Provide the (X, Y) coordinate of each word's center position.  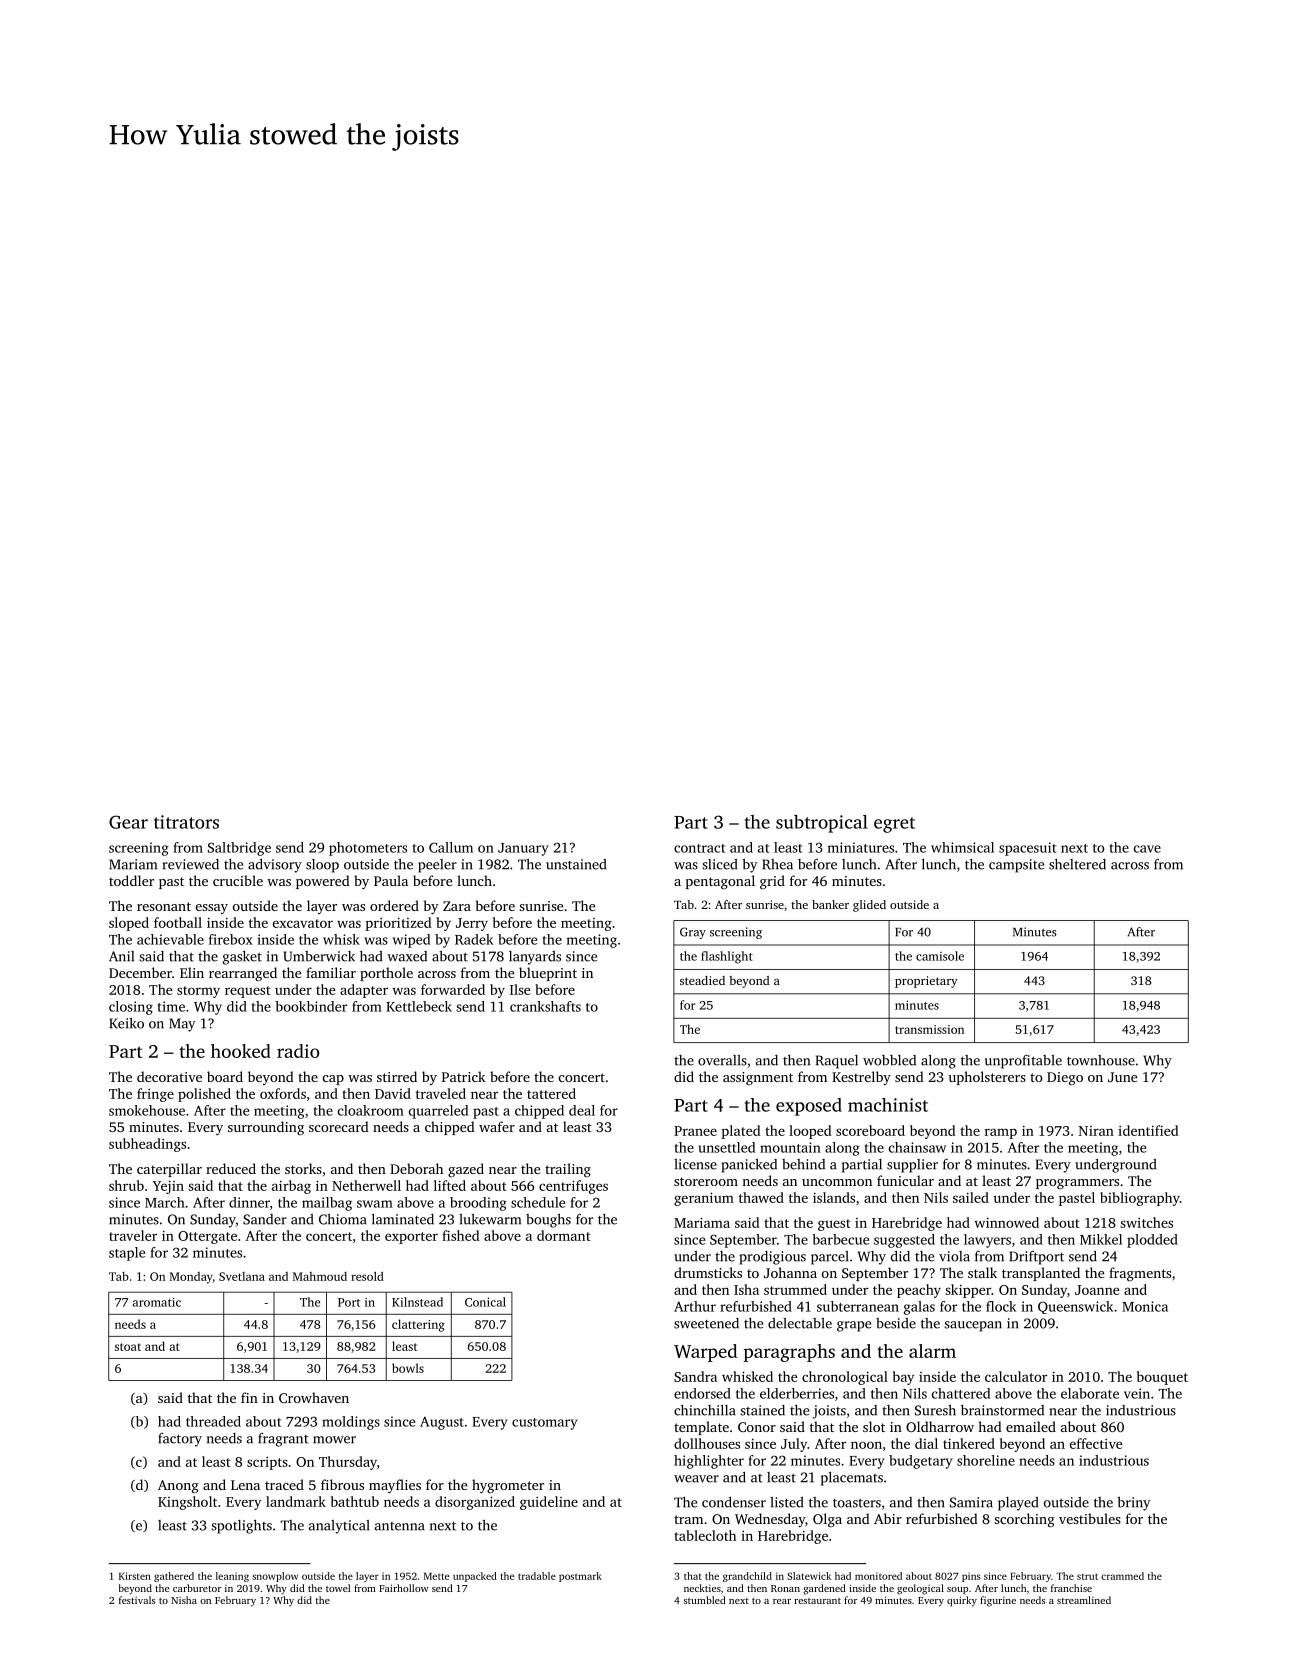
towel (338, 1588)
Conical (485, 1302)
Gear (128, 822)
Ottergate (207, 1237)
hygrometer (508, 1486)
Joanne (1097, 1290)
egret (894, 825)
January (523, 849)
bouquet (1162, 1378)
